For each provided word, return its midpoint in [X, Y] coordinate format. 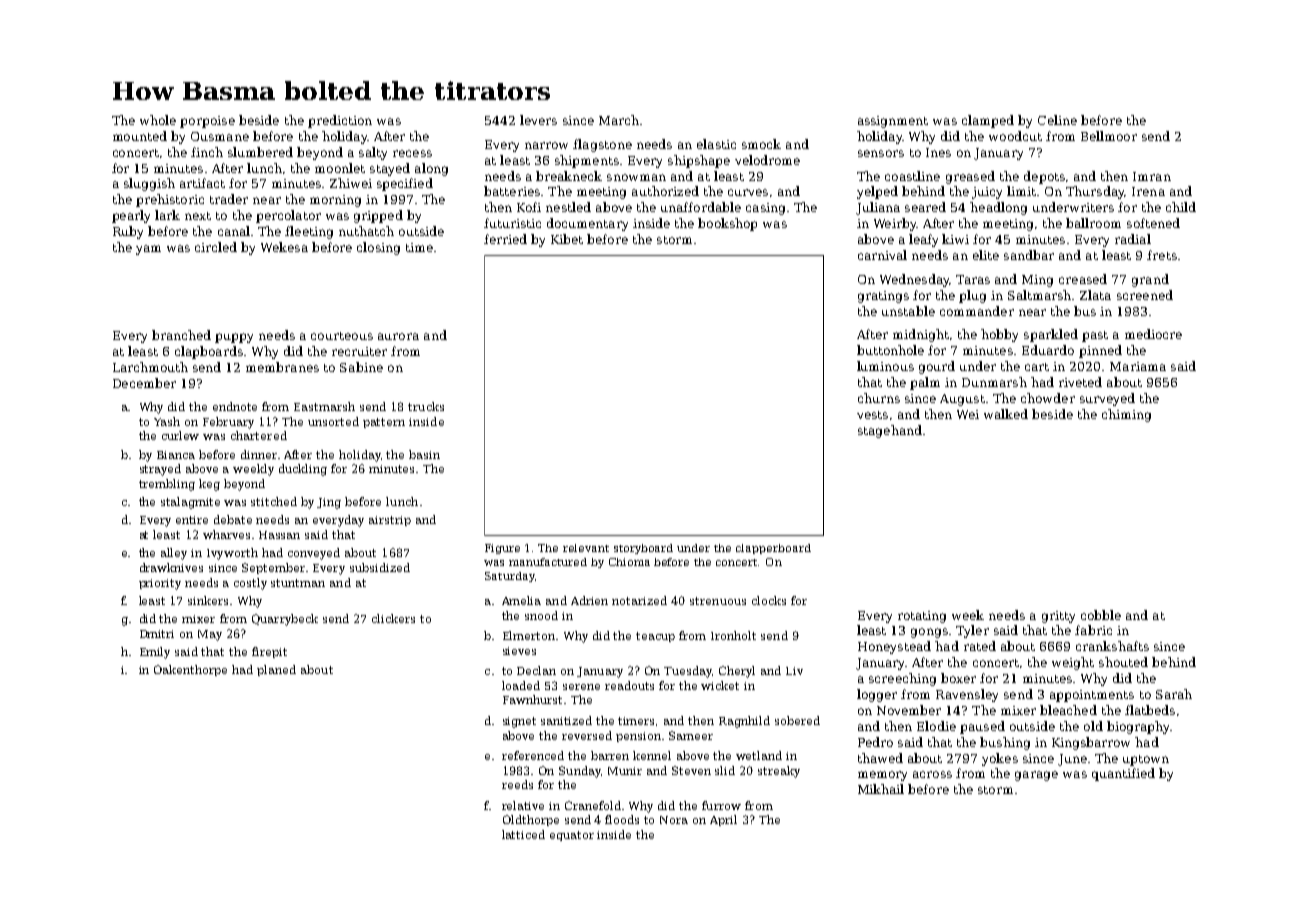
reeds [517, 784]
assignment [893, 122]
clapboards [209, 352]
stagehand [890, 431]
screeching [902, 679]
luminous [885, 366]
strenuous [718, 601]
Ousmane [220, 136]
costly [250, 584]
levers [538, 120]
